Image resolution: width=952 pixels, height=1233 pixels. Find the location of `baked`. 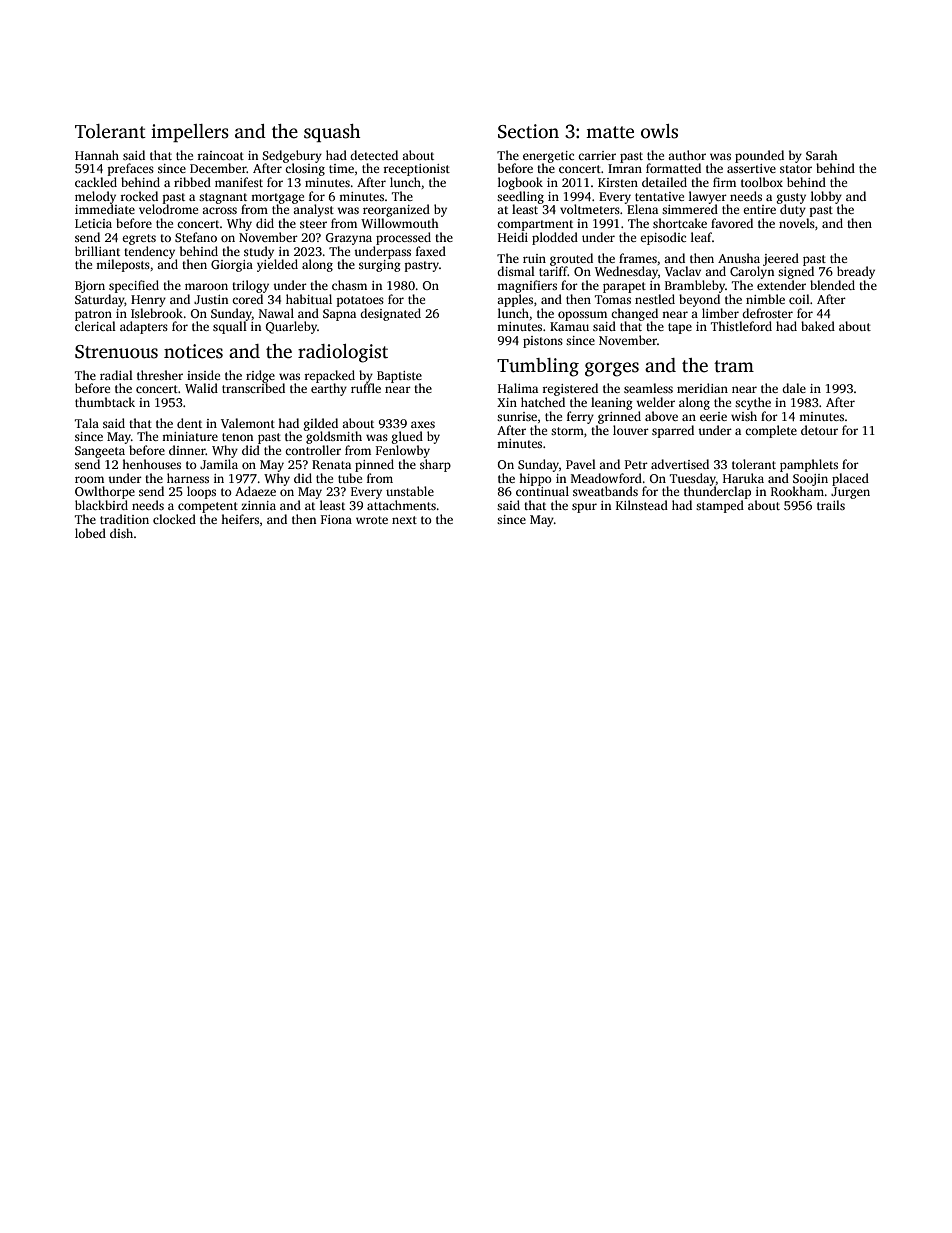

baked is located at coordinates (818, 326).
